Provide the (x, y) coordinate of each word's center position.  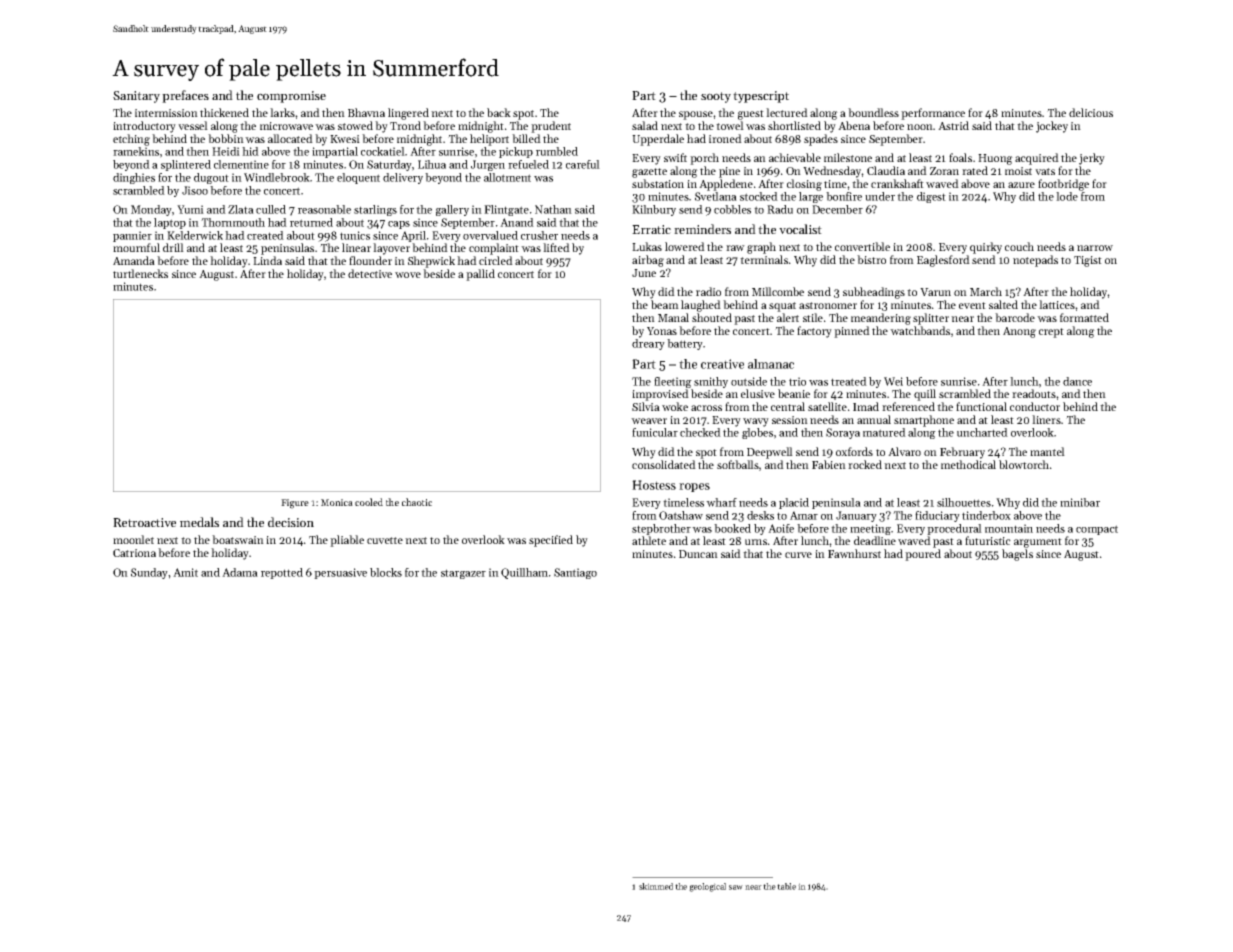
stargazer (463, 574)
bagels (1017, 555)
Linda (267, 260)
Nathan (553, 209)
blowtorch (1024, 464)
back (499, 112)
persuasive (340, 573)
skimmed (656, 886)
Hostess (654, 485)
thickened (224, 112)
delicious (1091, 112)
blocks (386, 572)
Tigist (1088, 261)
